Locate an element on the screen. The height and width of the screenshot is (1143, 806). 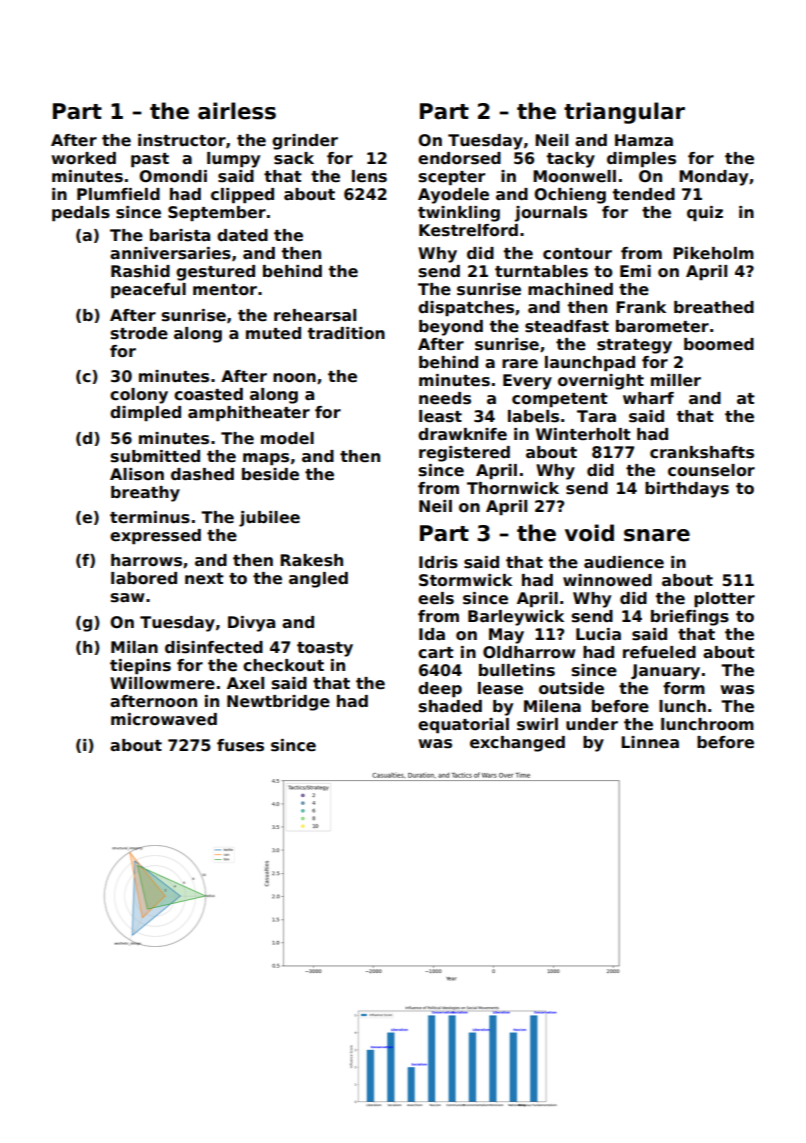
triangular is located at coordinates (624, 113).
